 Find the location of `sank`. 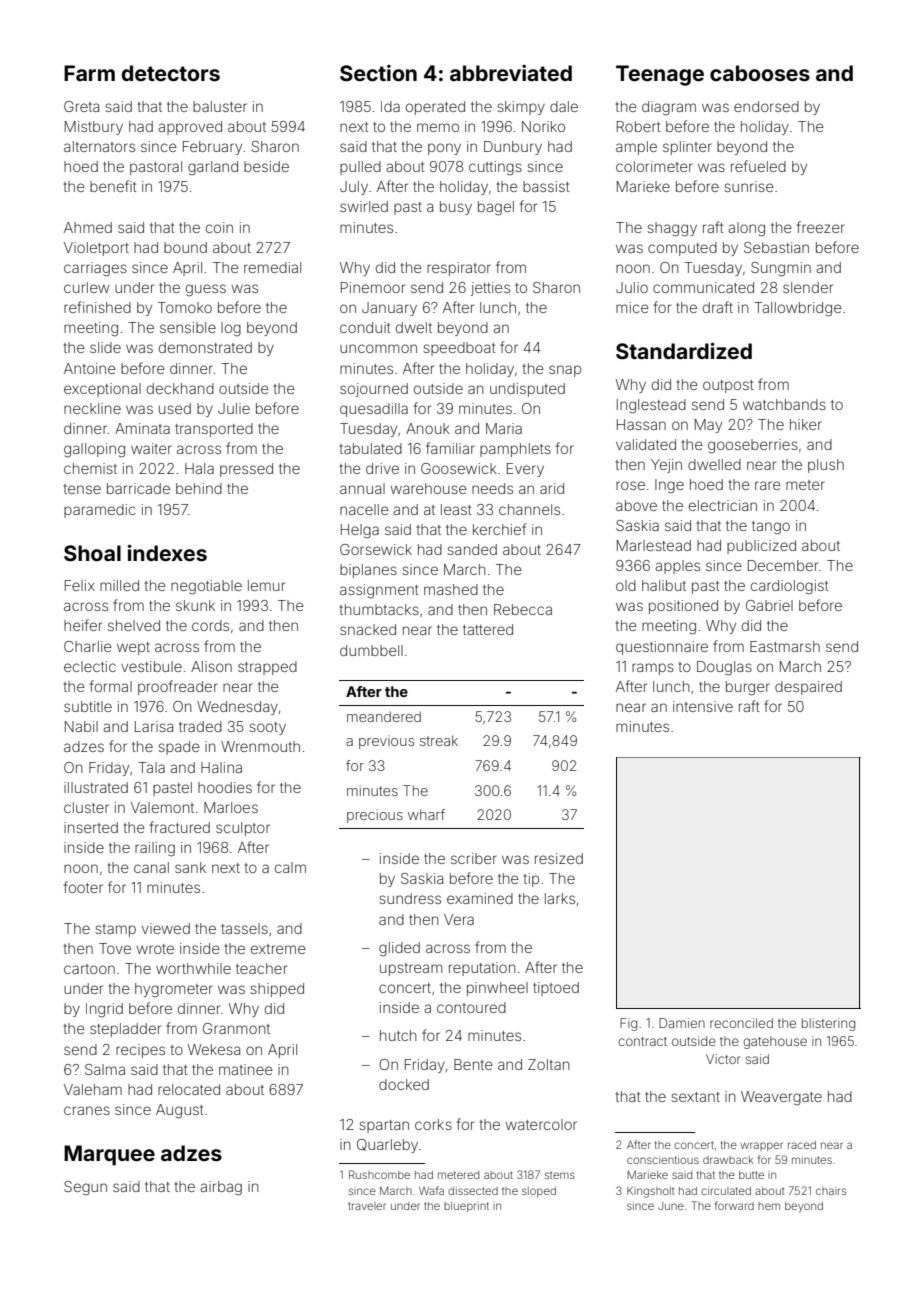

sank is located at coordinates (190, 867).
